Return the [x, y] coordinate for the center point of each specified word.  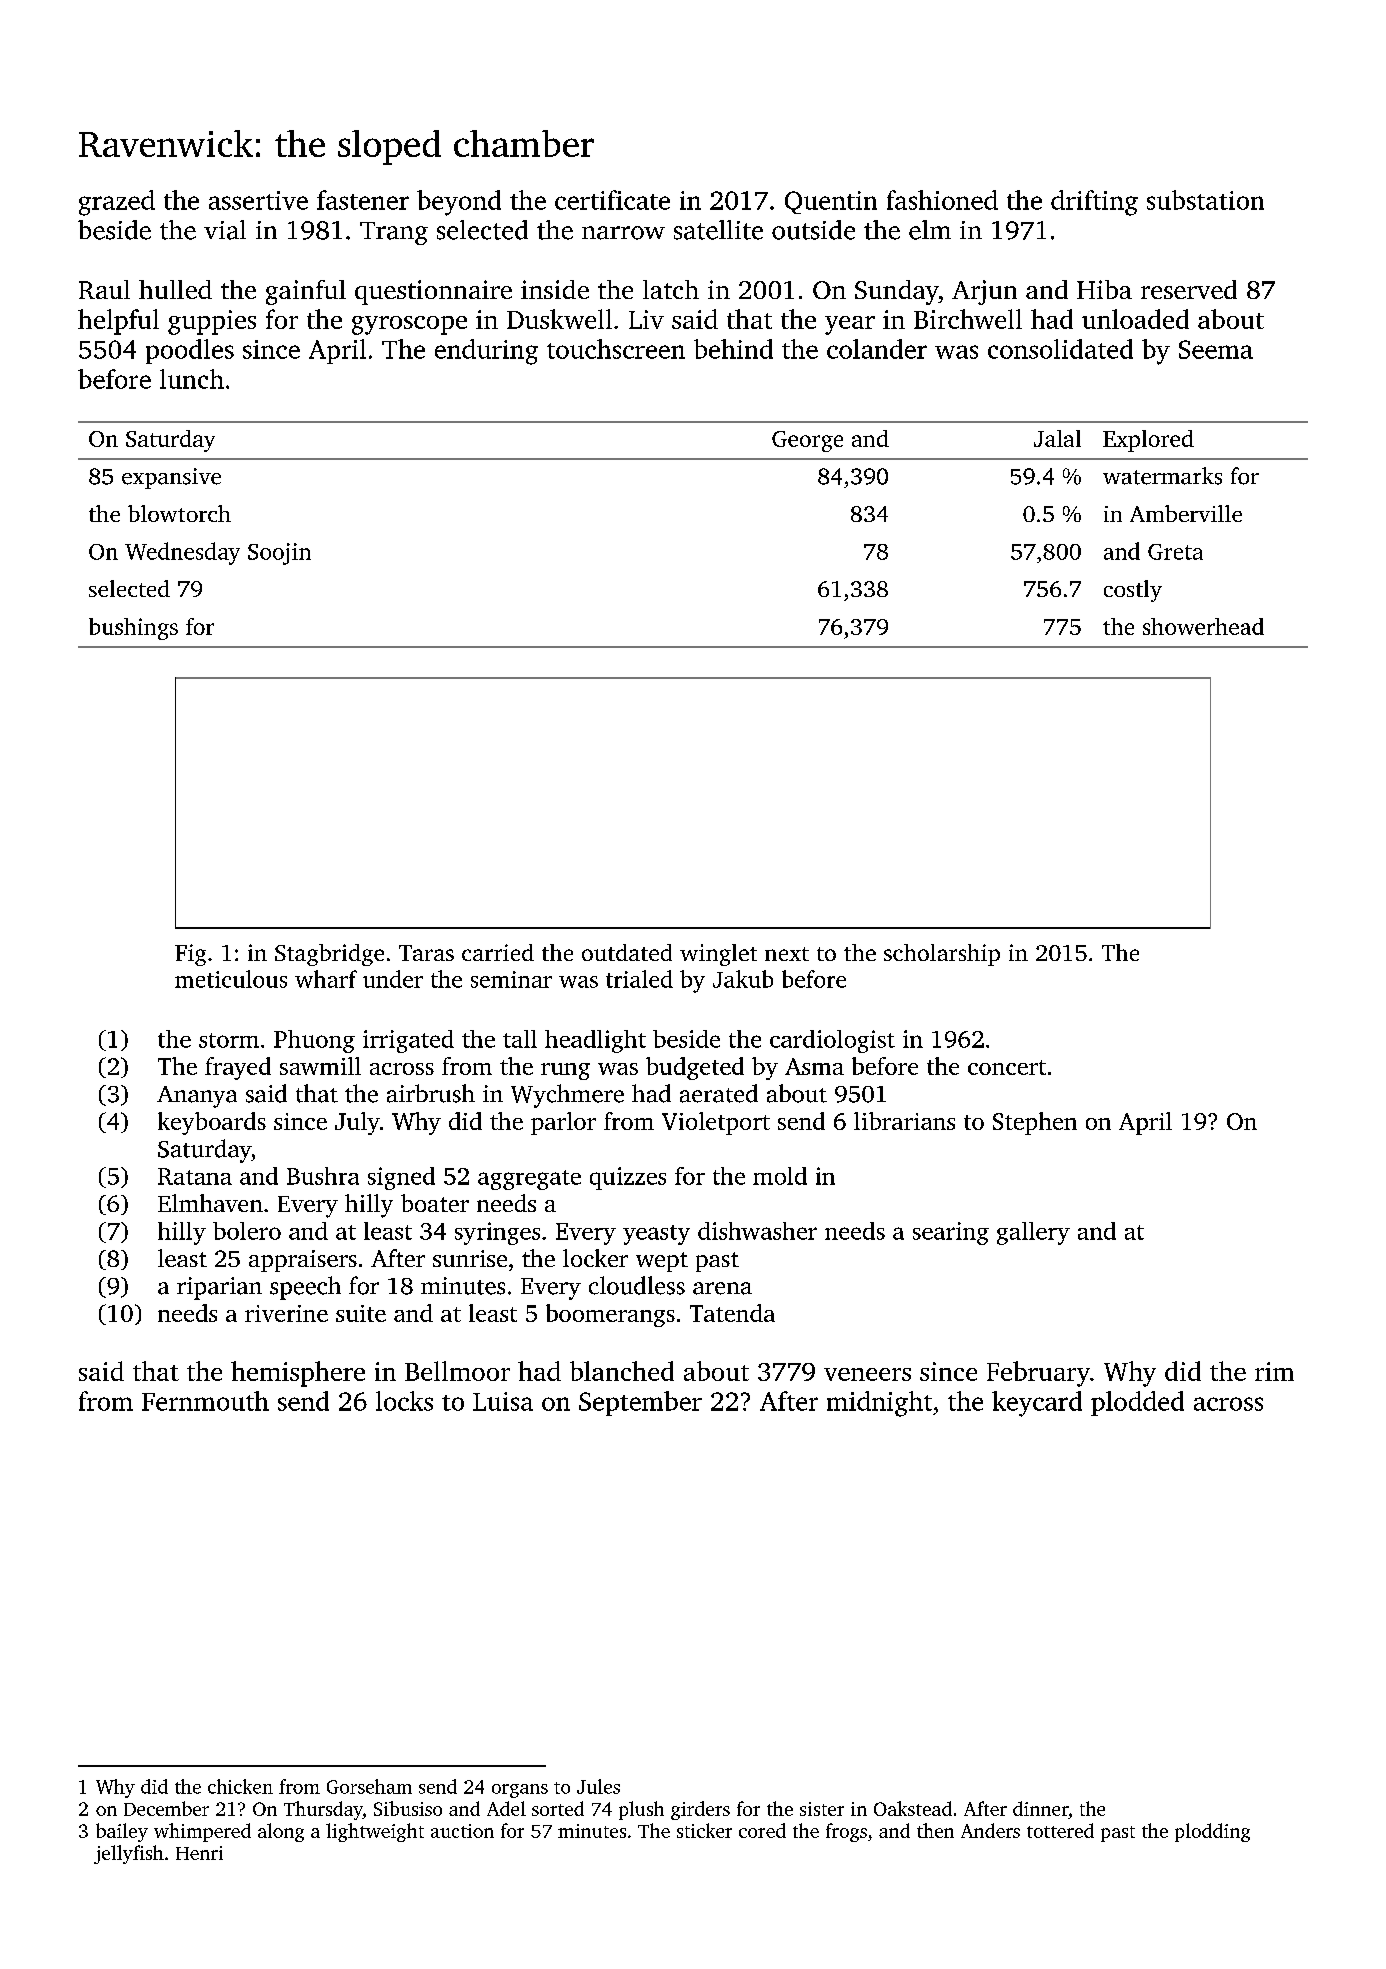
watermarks [1162, 476]
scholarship [942, 955]
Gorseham [369, 1786]
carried [498, 952]
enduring [486, 352]
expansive [171, 478]
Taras [426, 953]
